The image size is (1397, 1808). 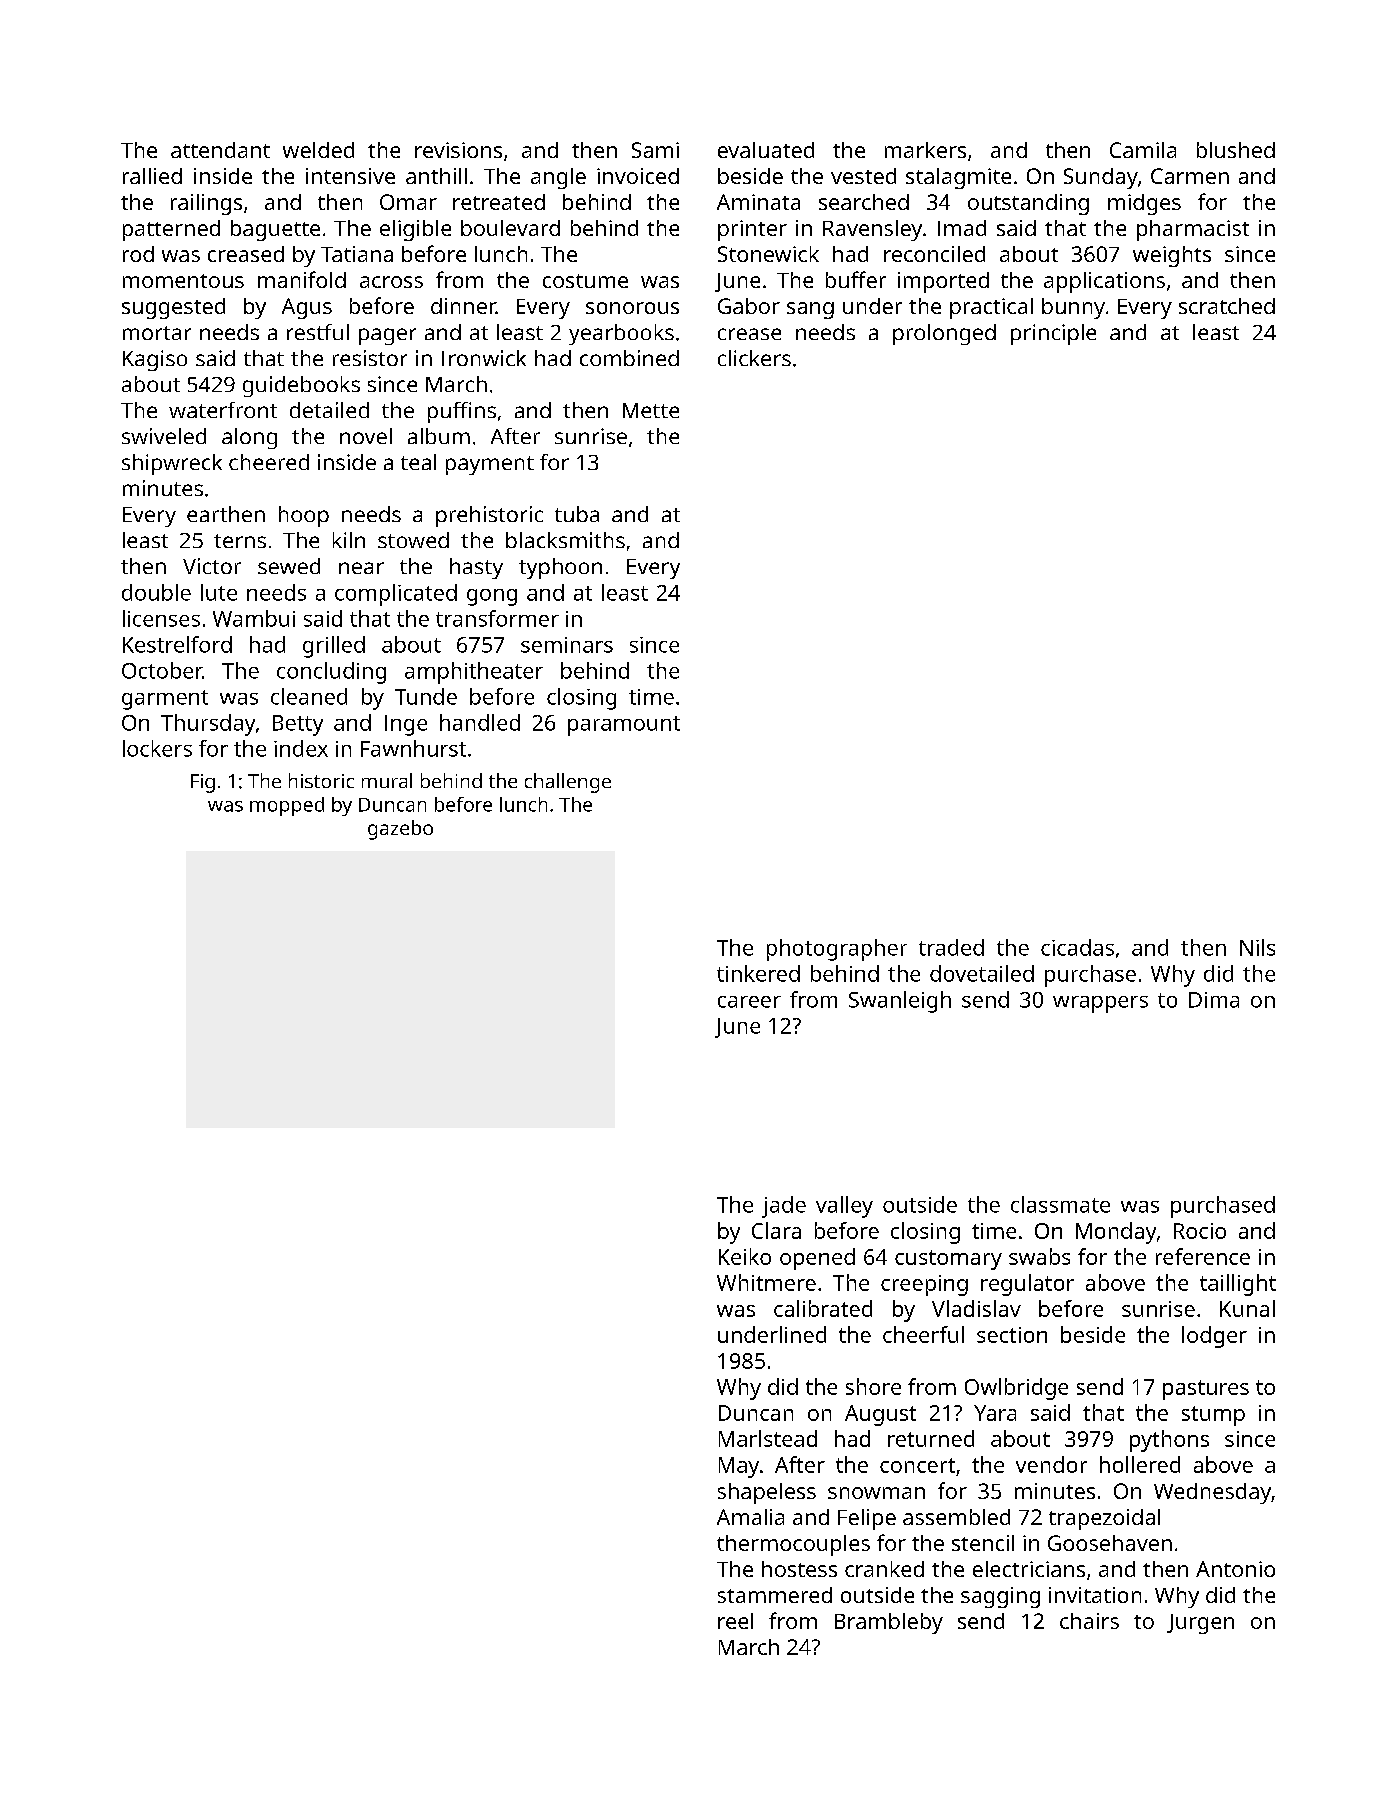 What do you see at coordinates (203, 783) in the page?
I see `Fig` at bounding box center [203, 783].
